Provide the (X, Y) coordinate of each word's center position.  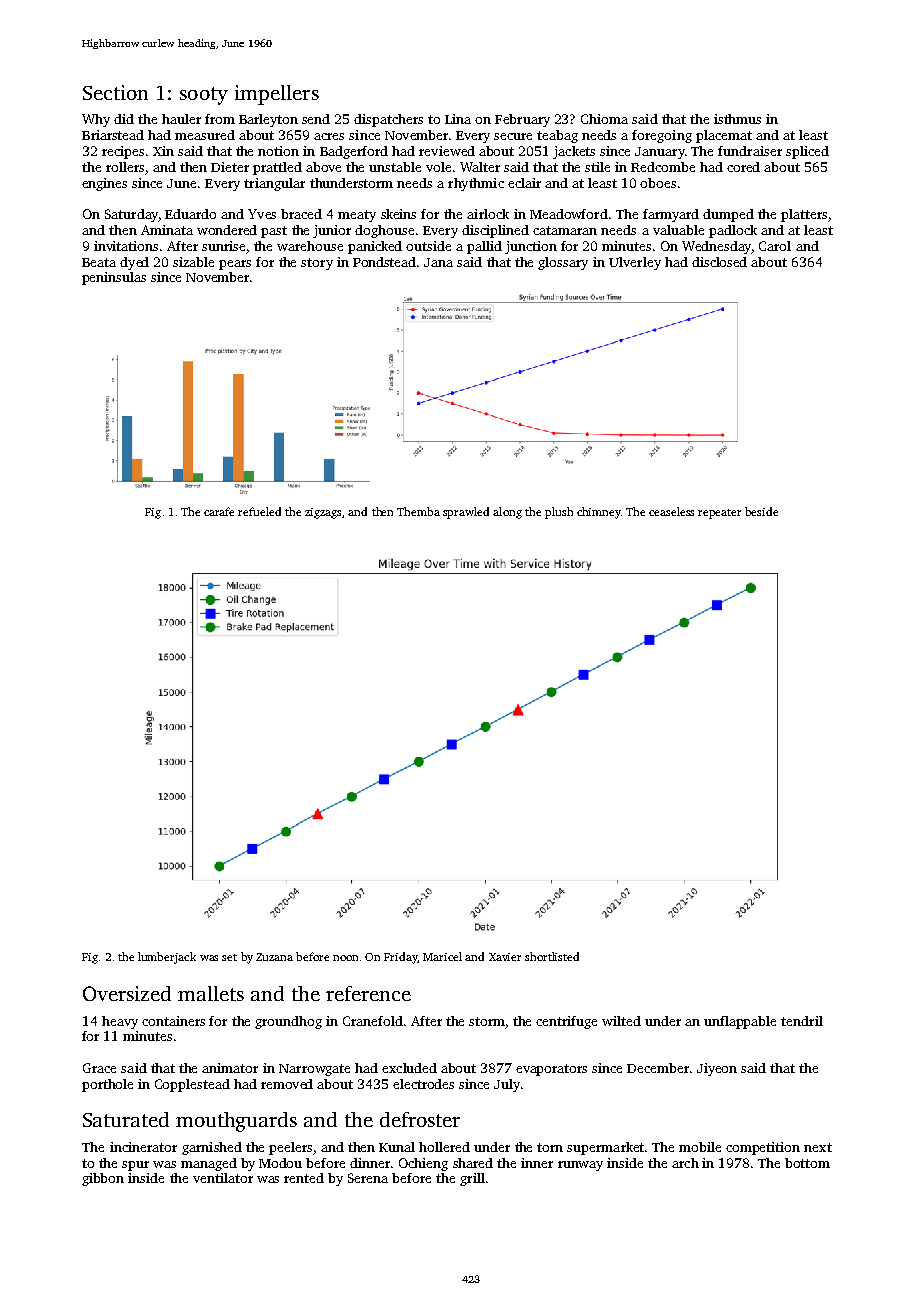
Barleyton (268, 120)
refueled (259, 511)
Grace (99, 1068)
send (316, 119)
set (229, 957)
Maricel (442, 956)
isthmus (737, 119)
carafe (219, 511)
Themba (418, 511)
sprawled (466, 513)
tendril (802, 1021)
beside (761, 511)
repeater (719, 514)
